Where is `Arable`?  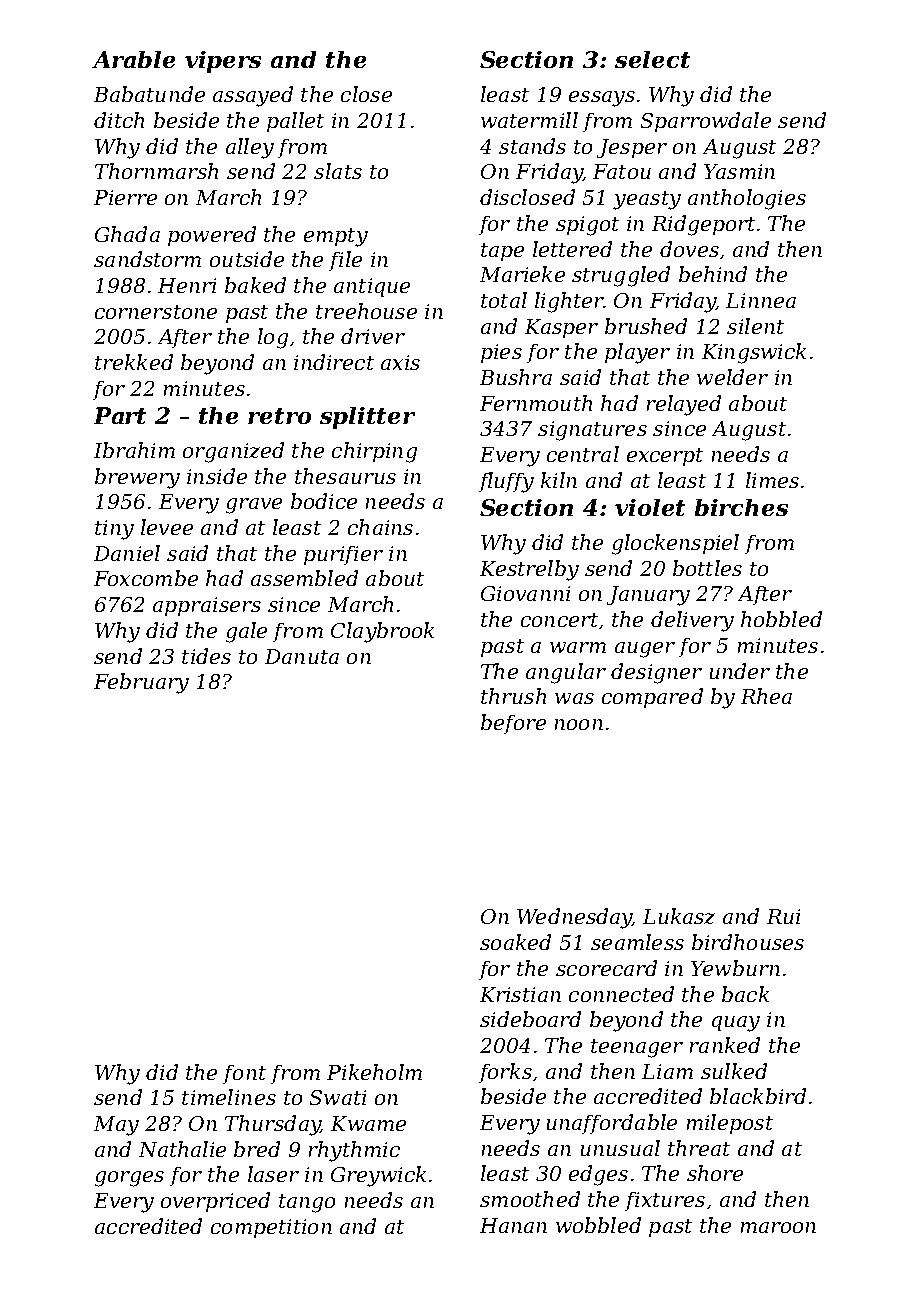 Arable is located at coordinates (133, 59).
